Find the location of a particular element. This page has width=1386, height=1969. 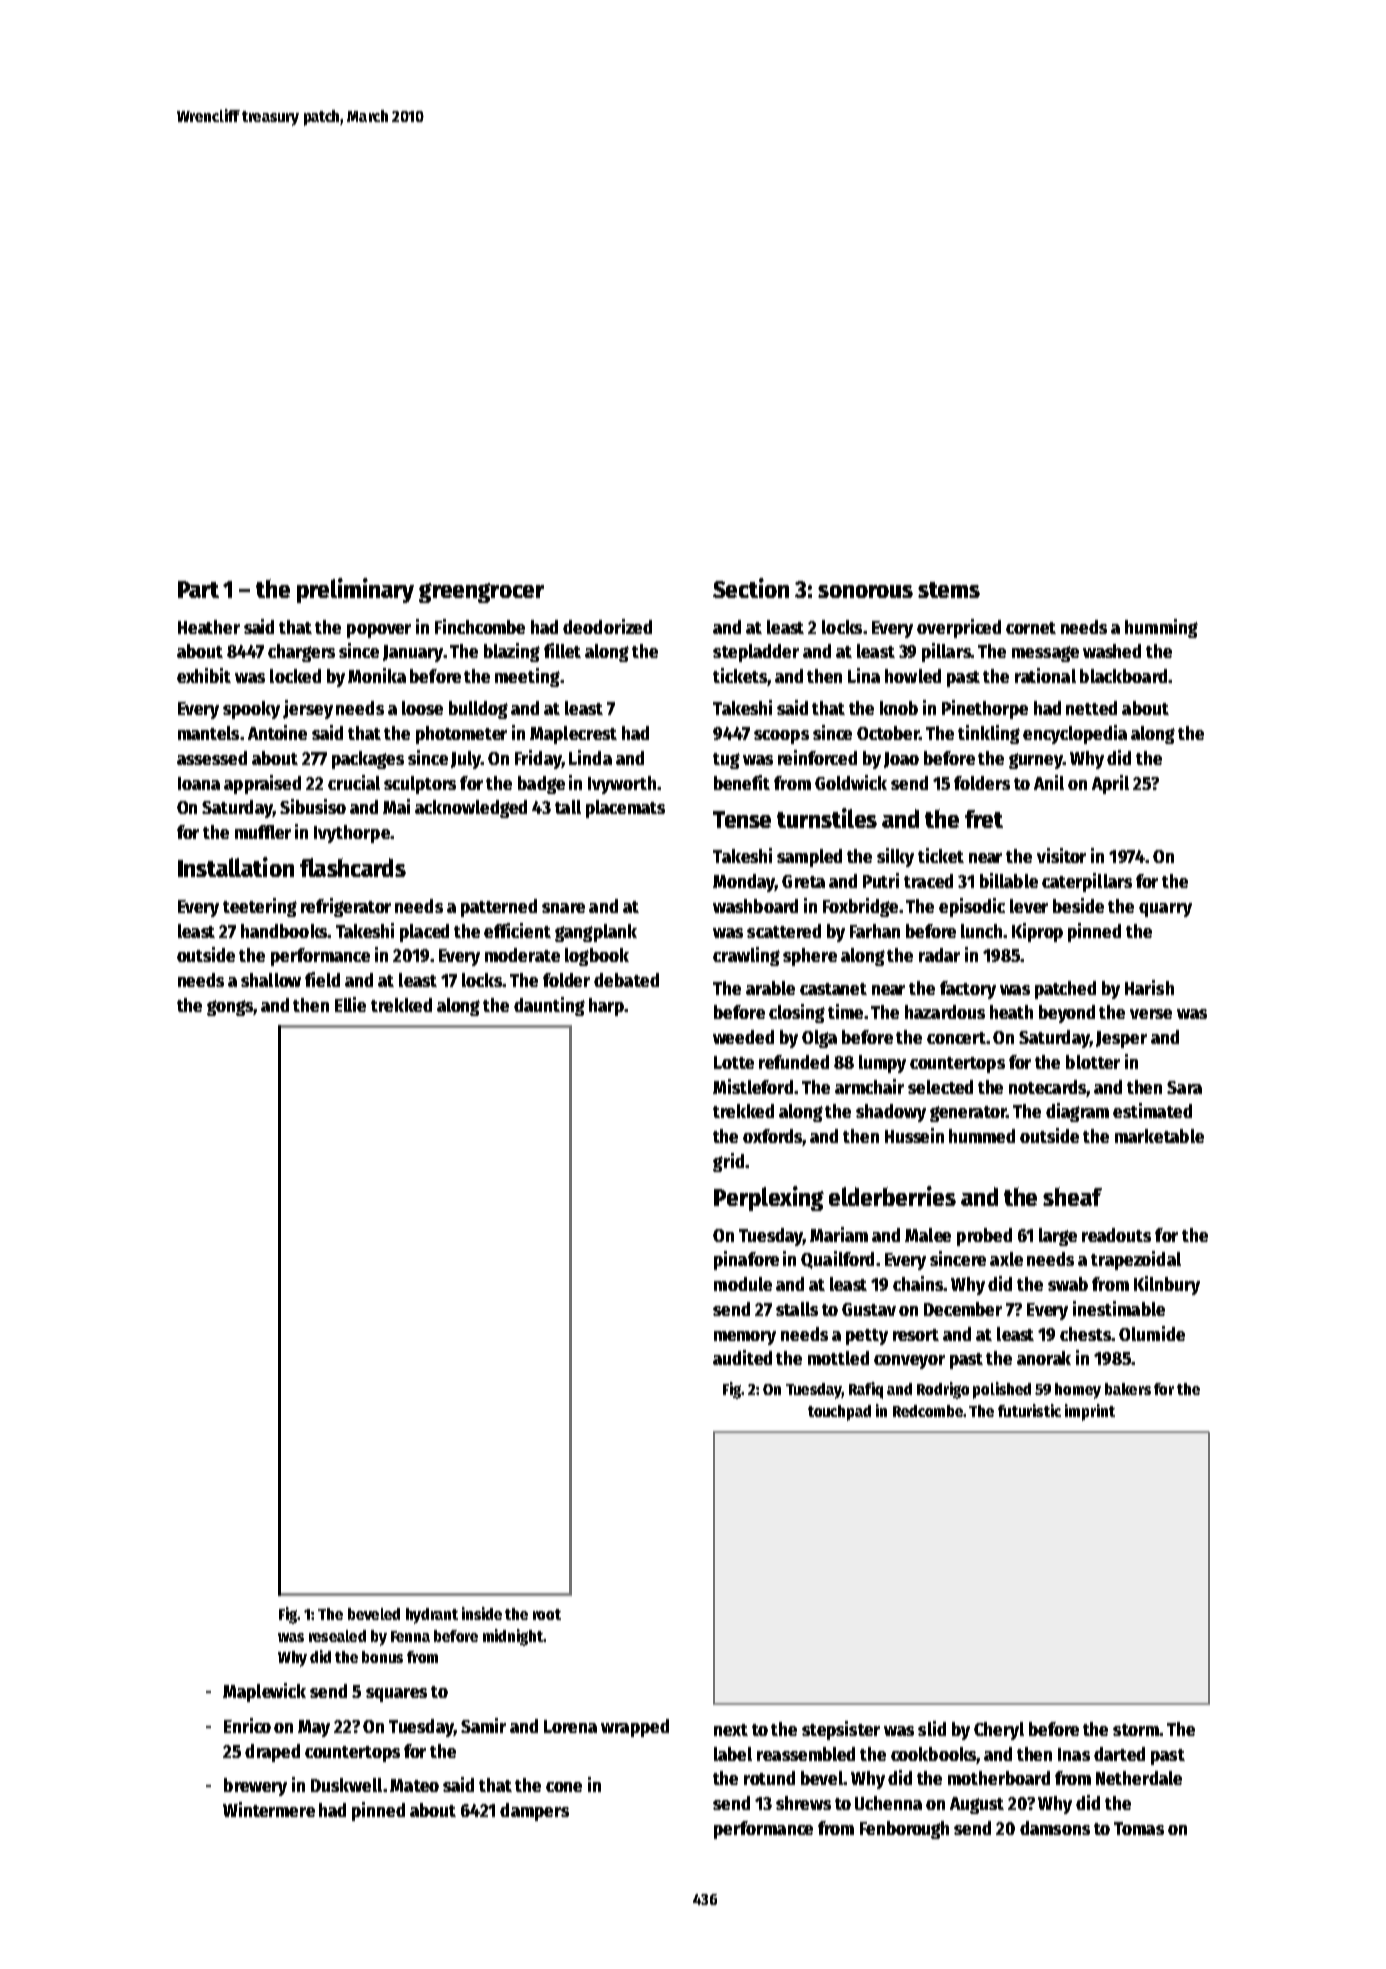

Tomas is located at coordinates (1139, 1828).
